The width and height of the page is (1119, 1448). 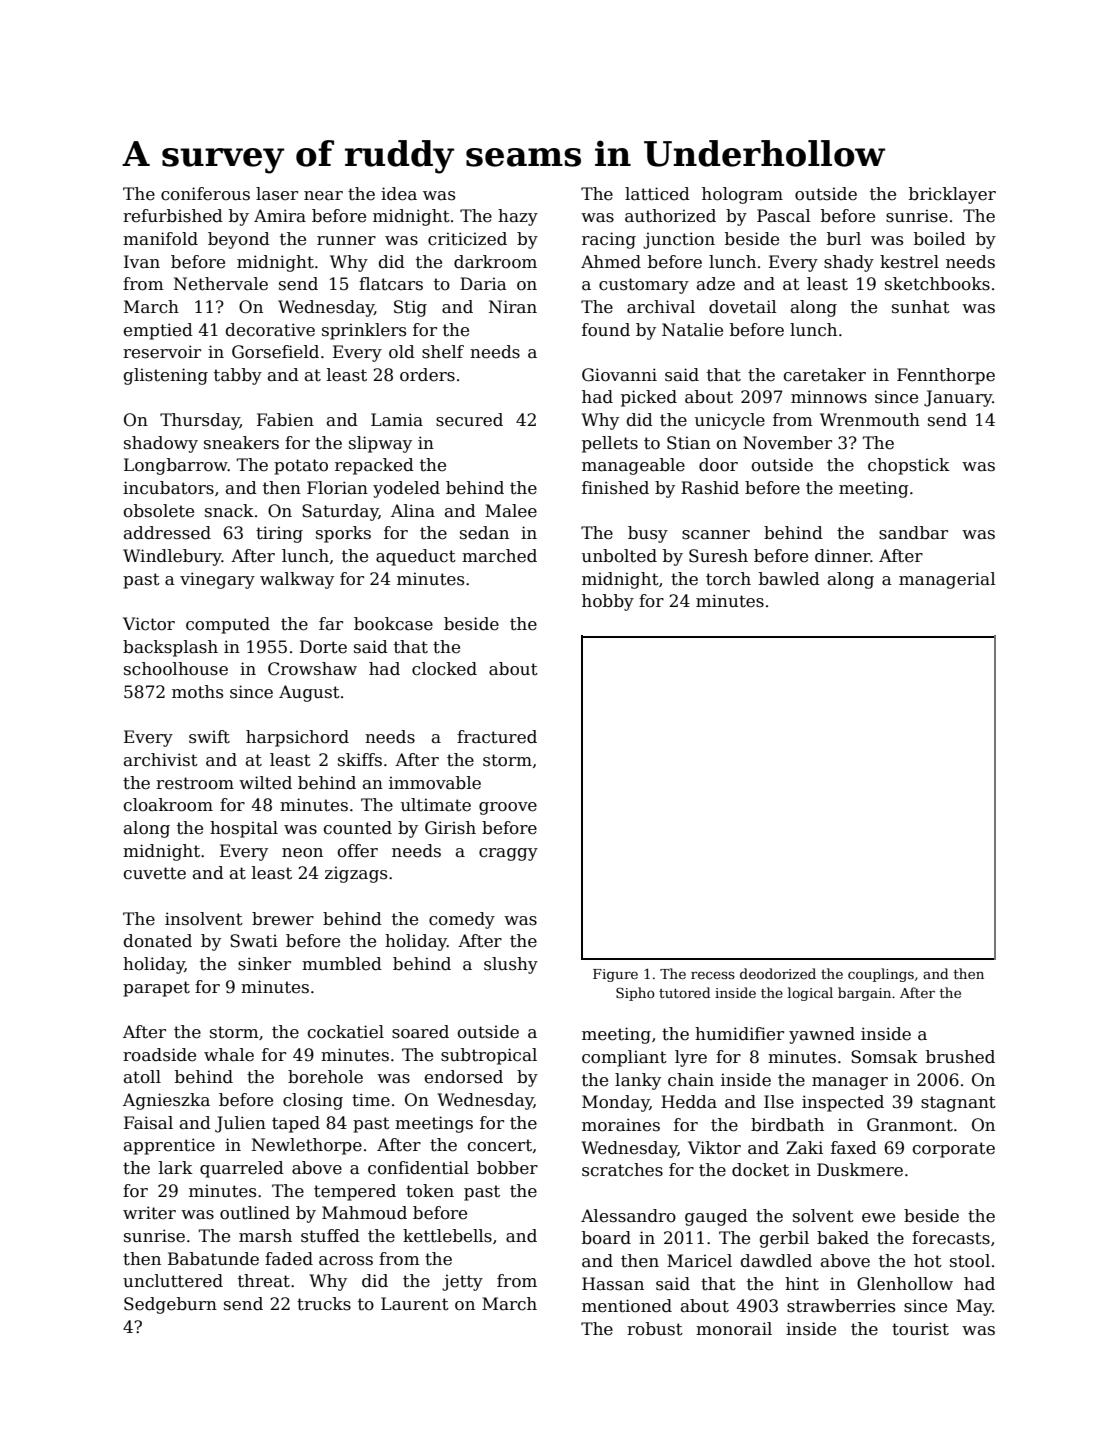 I want to click on hologram, so click(x=742, y=195).
